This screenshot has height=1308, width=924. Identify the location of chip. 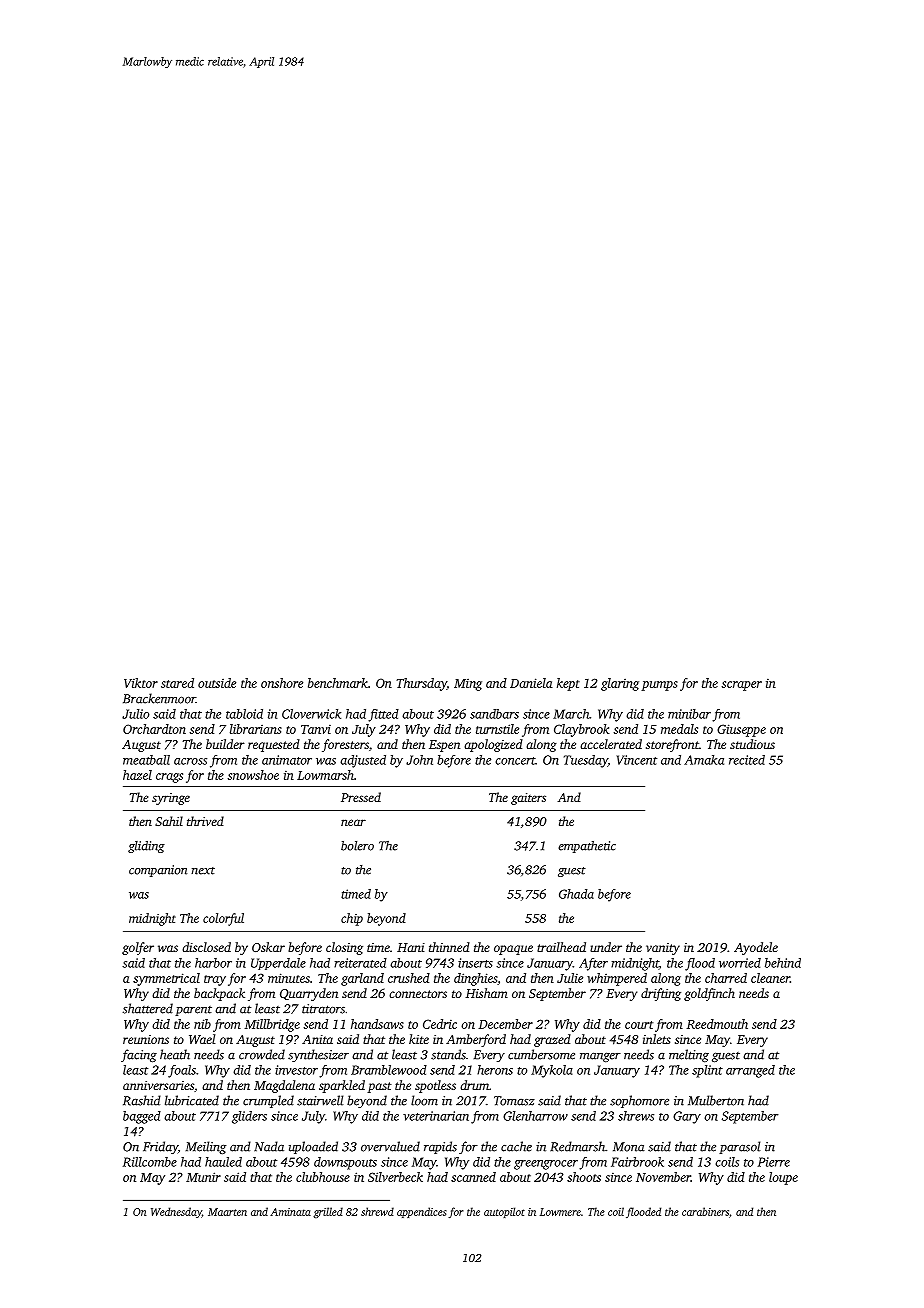
(352, 919).
